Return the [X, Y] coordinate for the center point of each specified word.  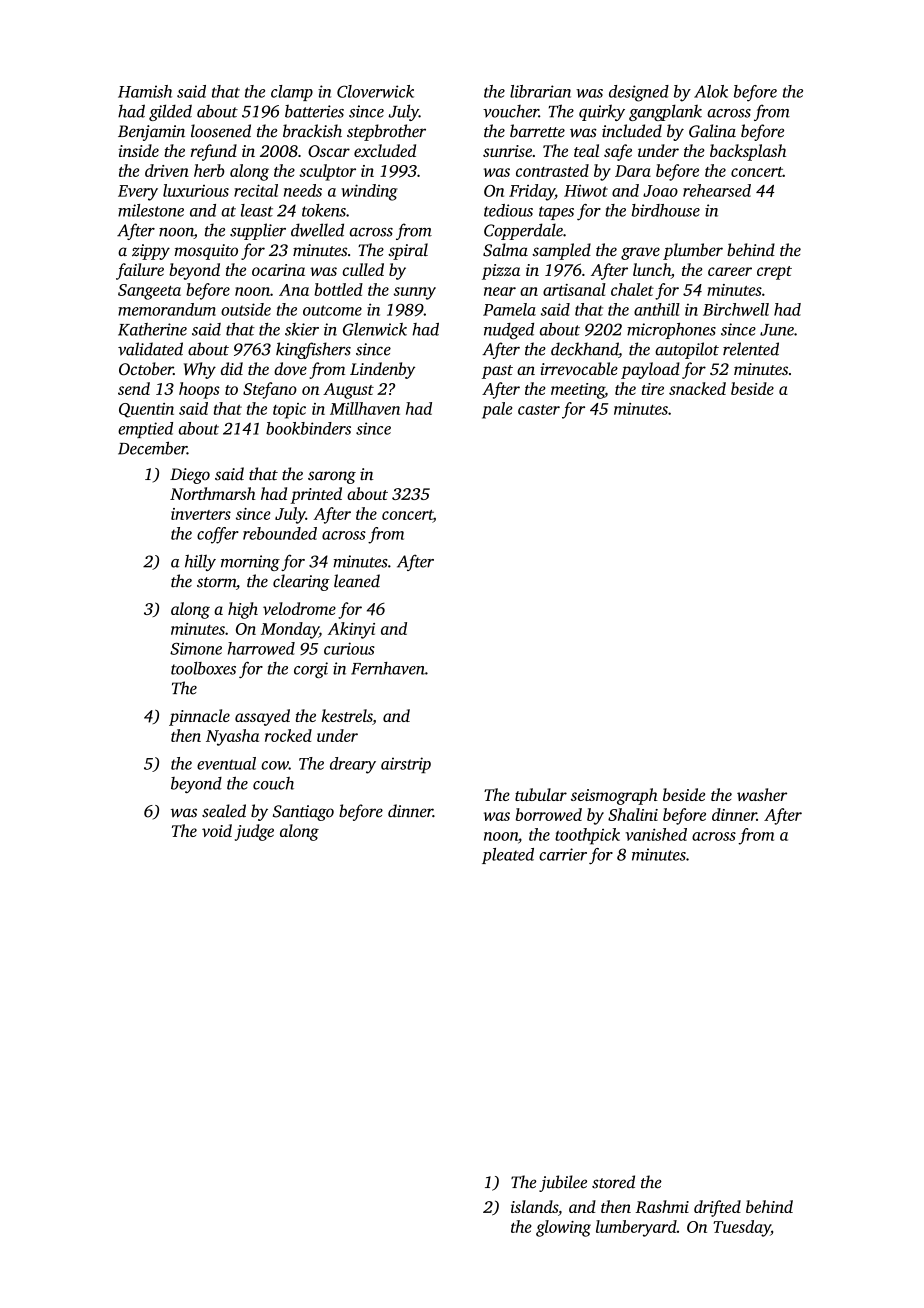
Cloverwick [375, 91]
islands [534, 1206]
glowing [563, 1228]
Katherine [152, 329]
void [217, 830]
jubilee [563, 1183]
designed [639, 93]
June [777, 330]
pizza [501, 272]
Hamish [145, 91]
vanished [656, 834]
